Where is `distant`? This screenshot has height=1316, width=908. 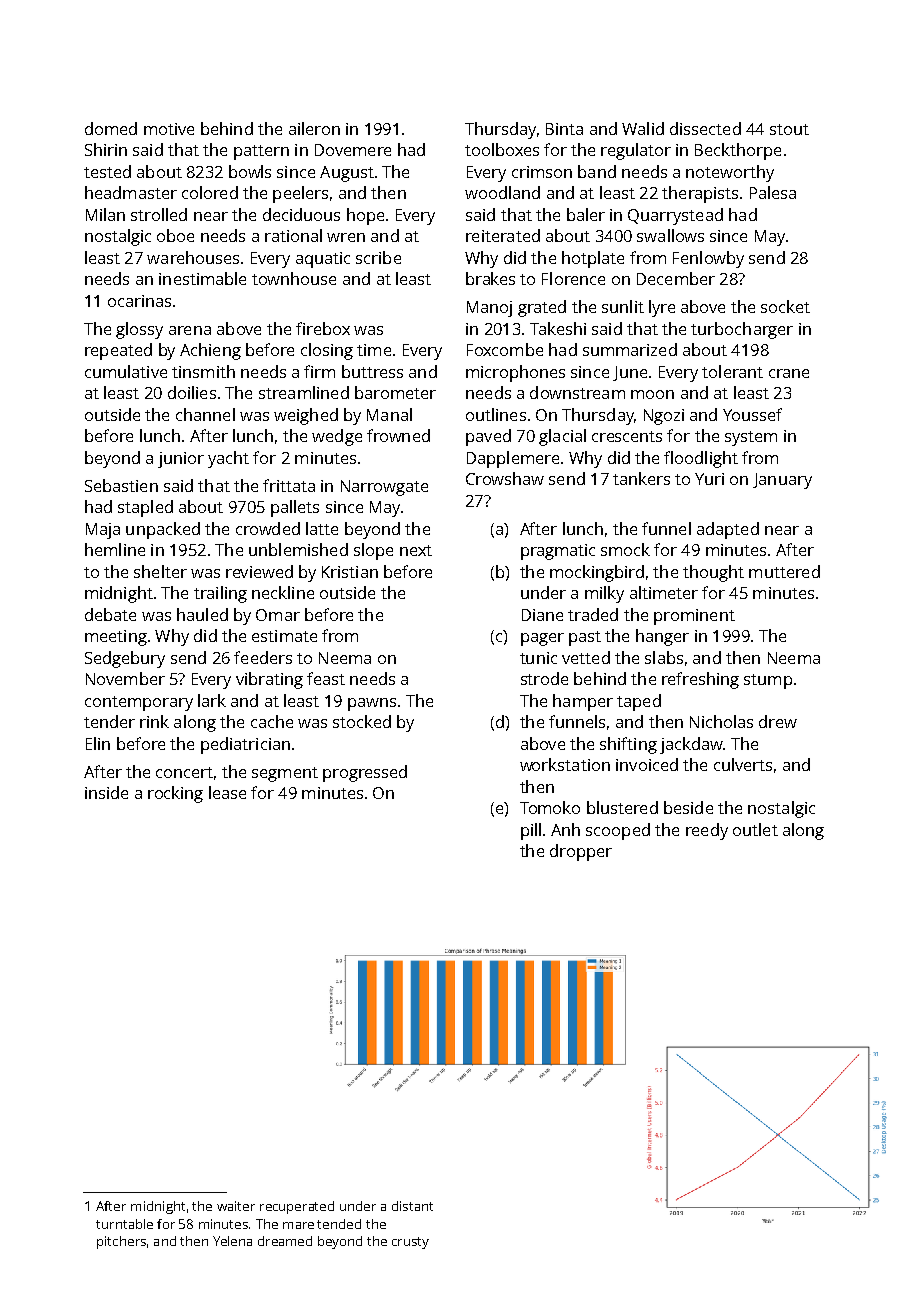
distant is located at coordinates (412, 1206).
